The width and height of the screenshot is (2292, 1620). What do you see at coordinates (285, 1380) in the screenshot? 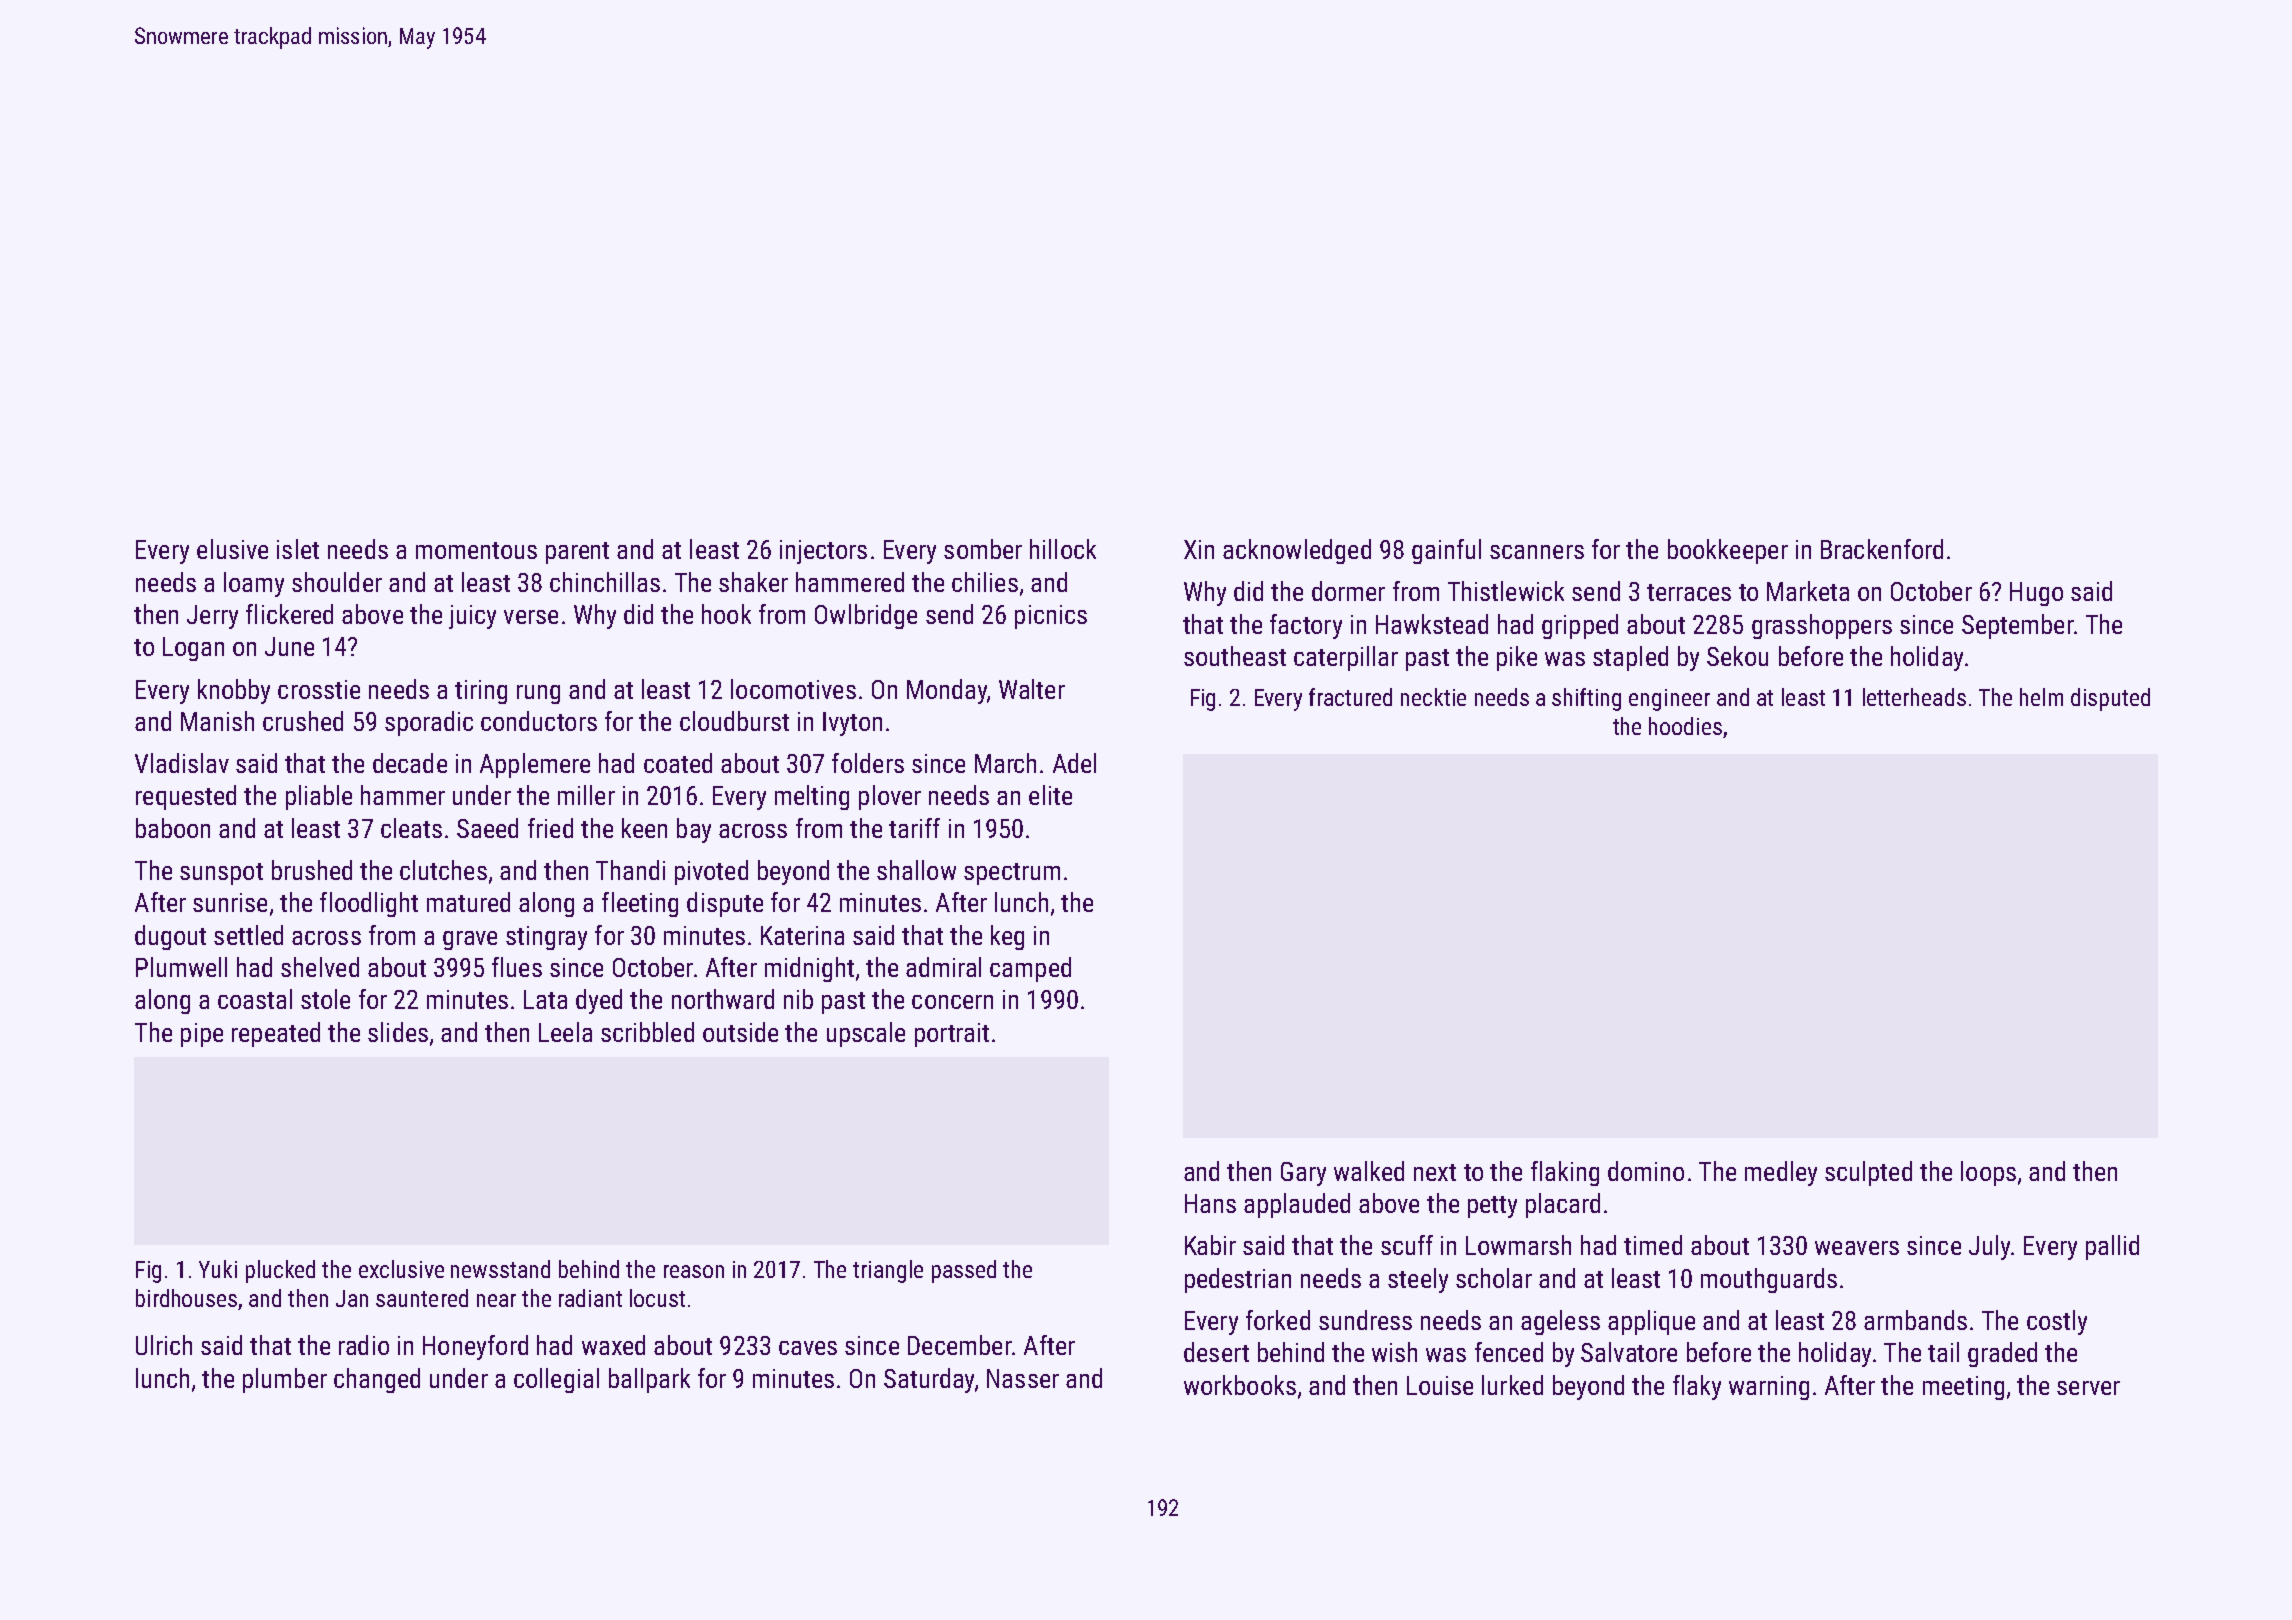
I see `plumber` at bounding box center [285, 1380].
